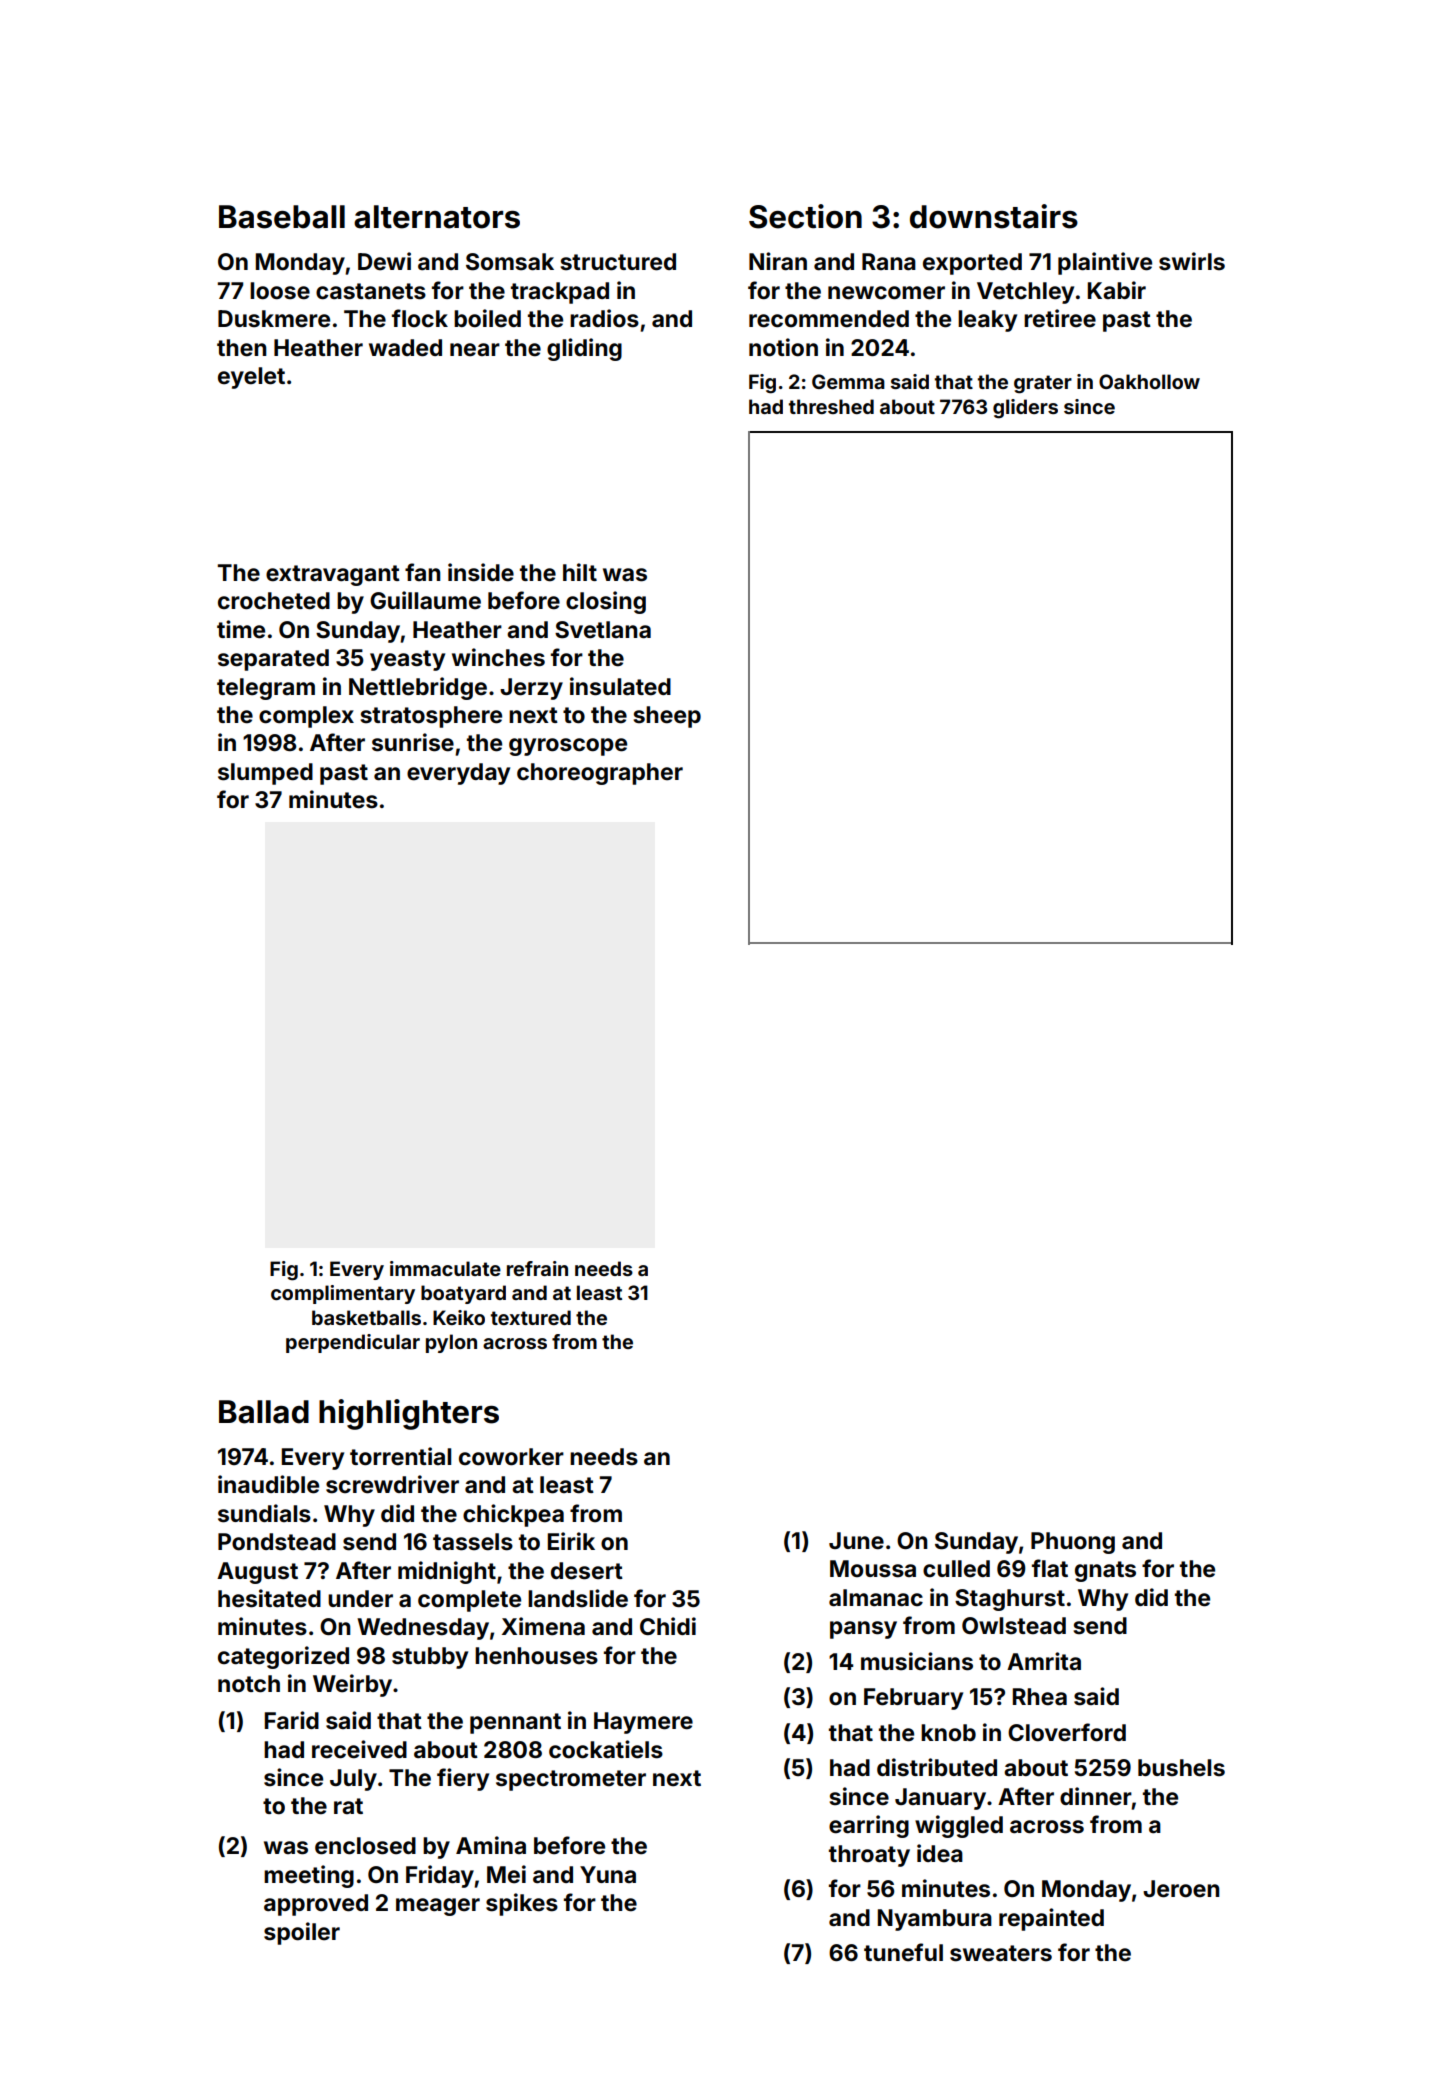  What do you see at coordinates (571, 1541) in the screenshot?
I see `Eirik` at bounding box center [571, 1541].
